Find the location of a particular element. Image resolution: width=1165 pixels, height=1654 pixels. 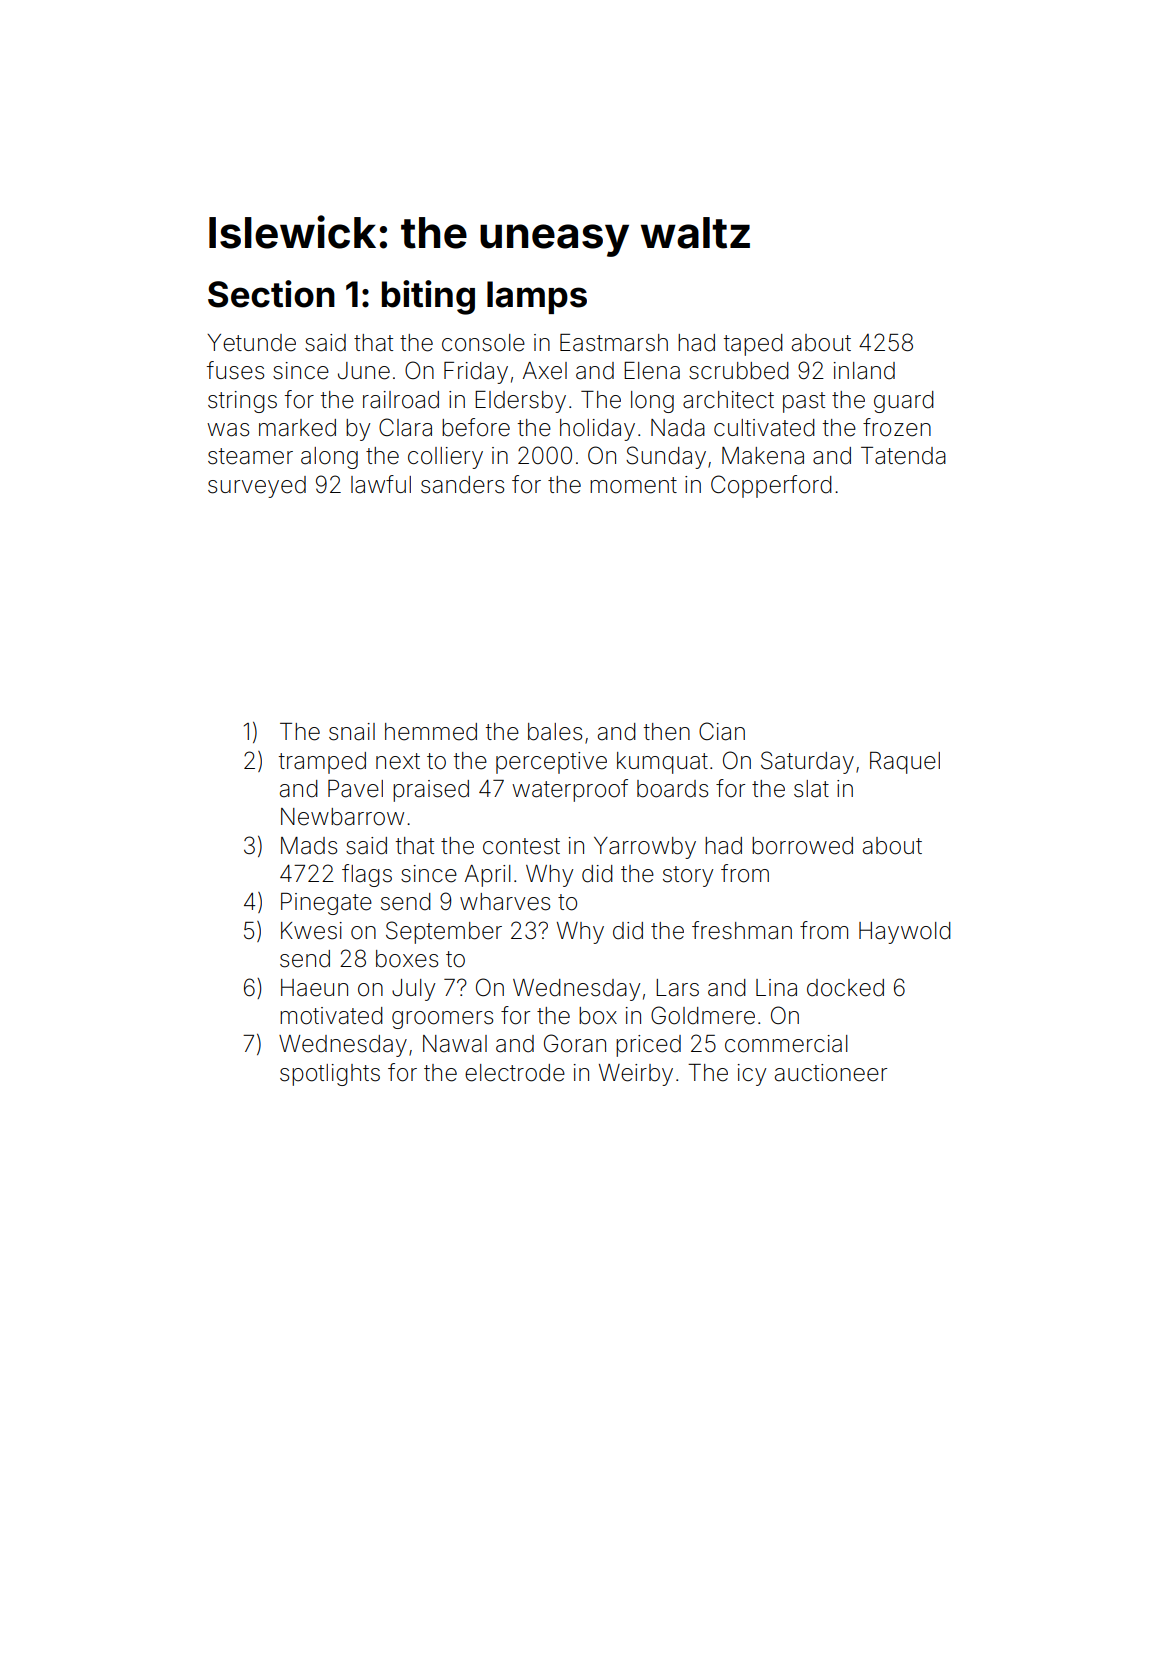

lamps is located at coordinates (537, 297).
